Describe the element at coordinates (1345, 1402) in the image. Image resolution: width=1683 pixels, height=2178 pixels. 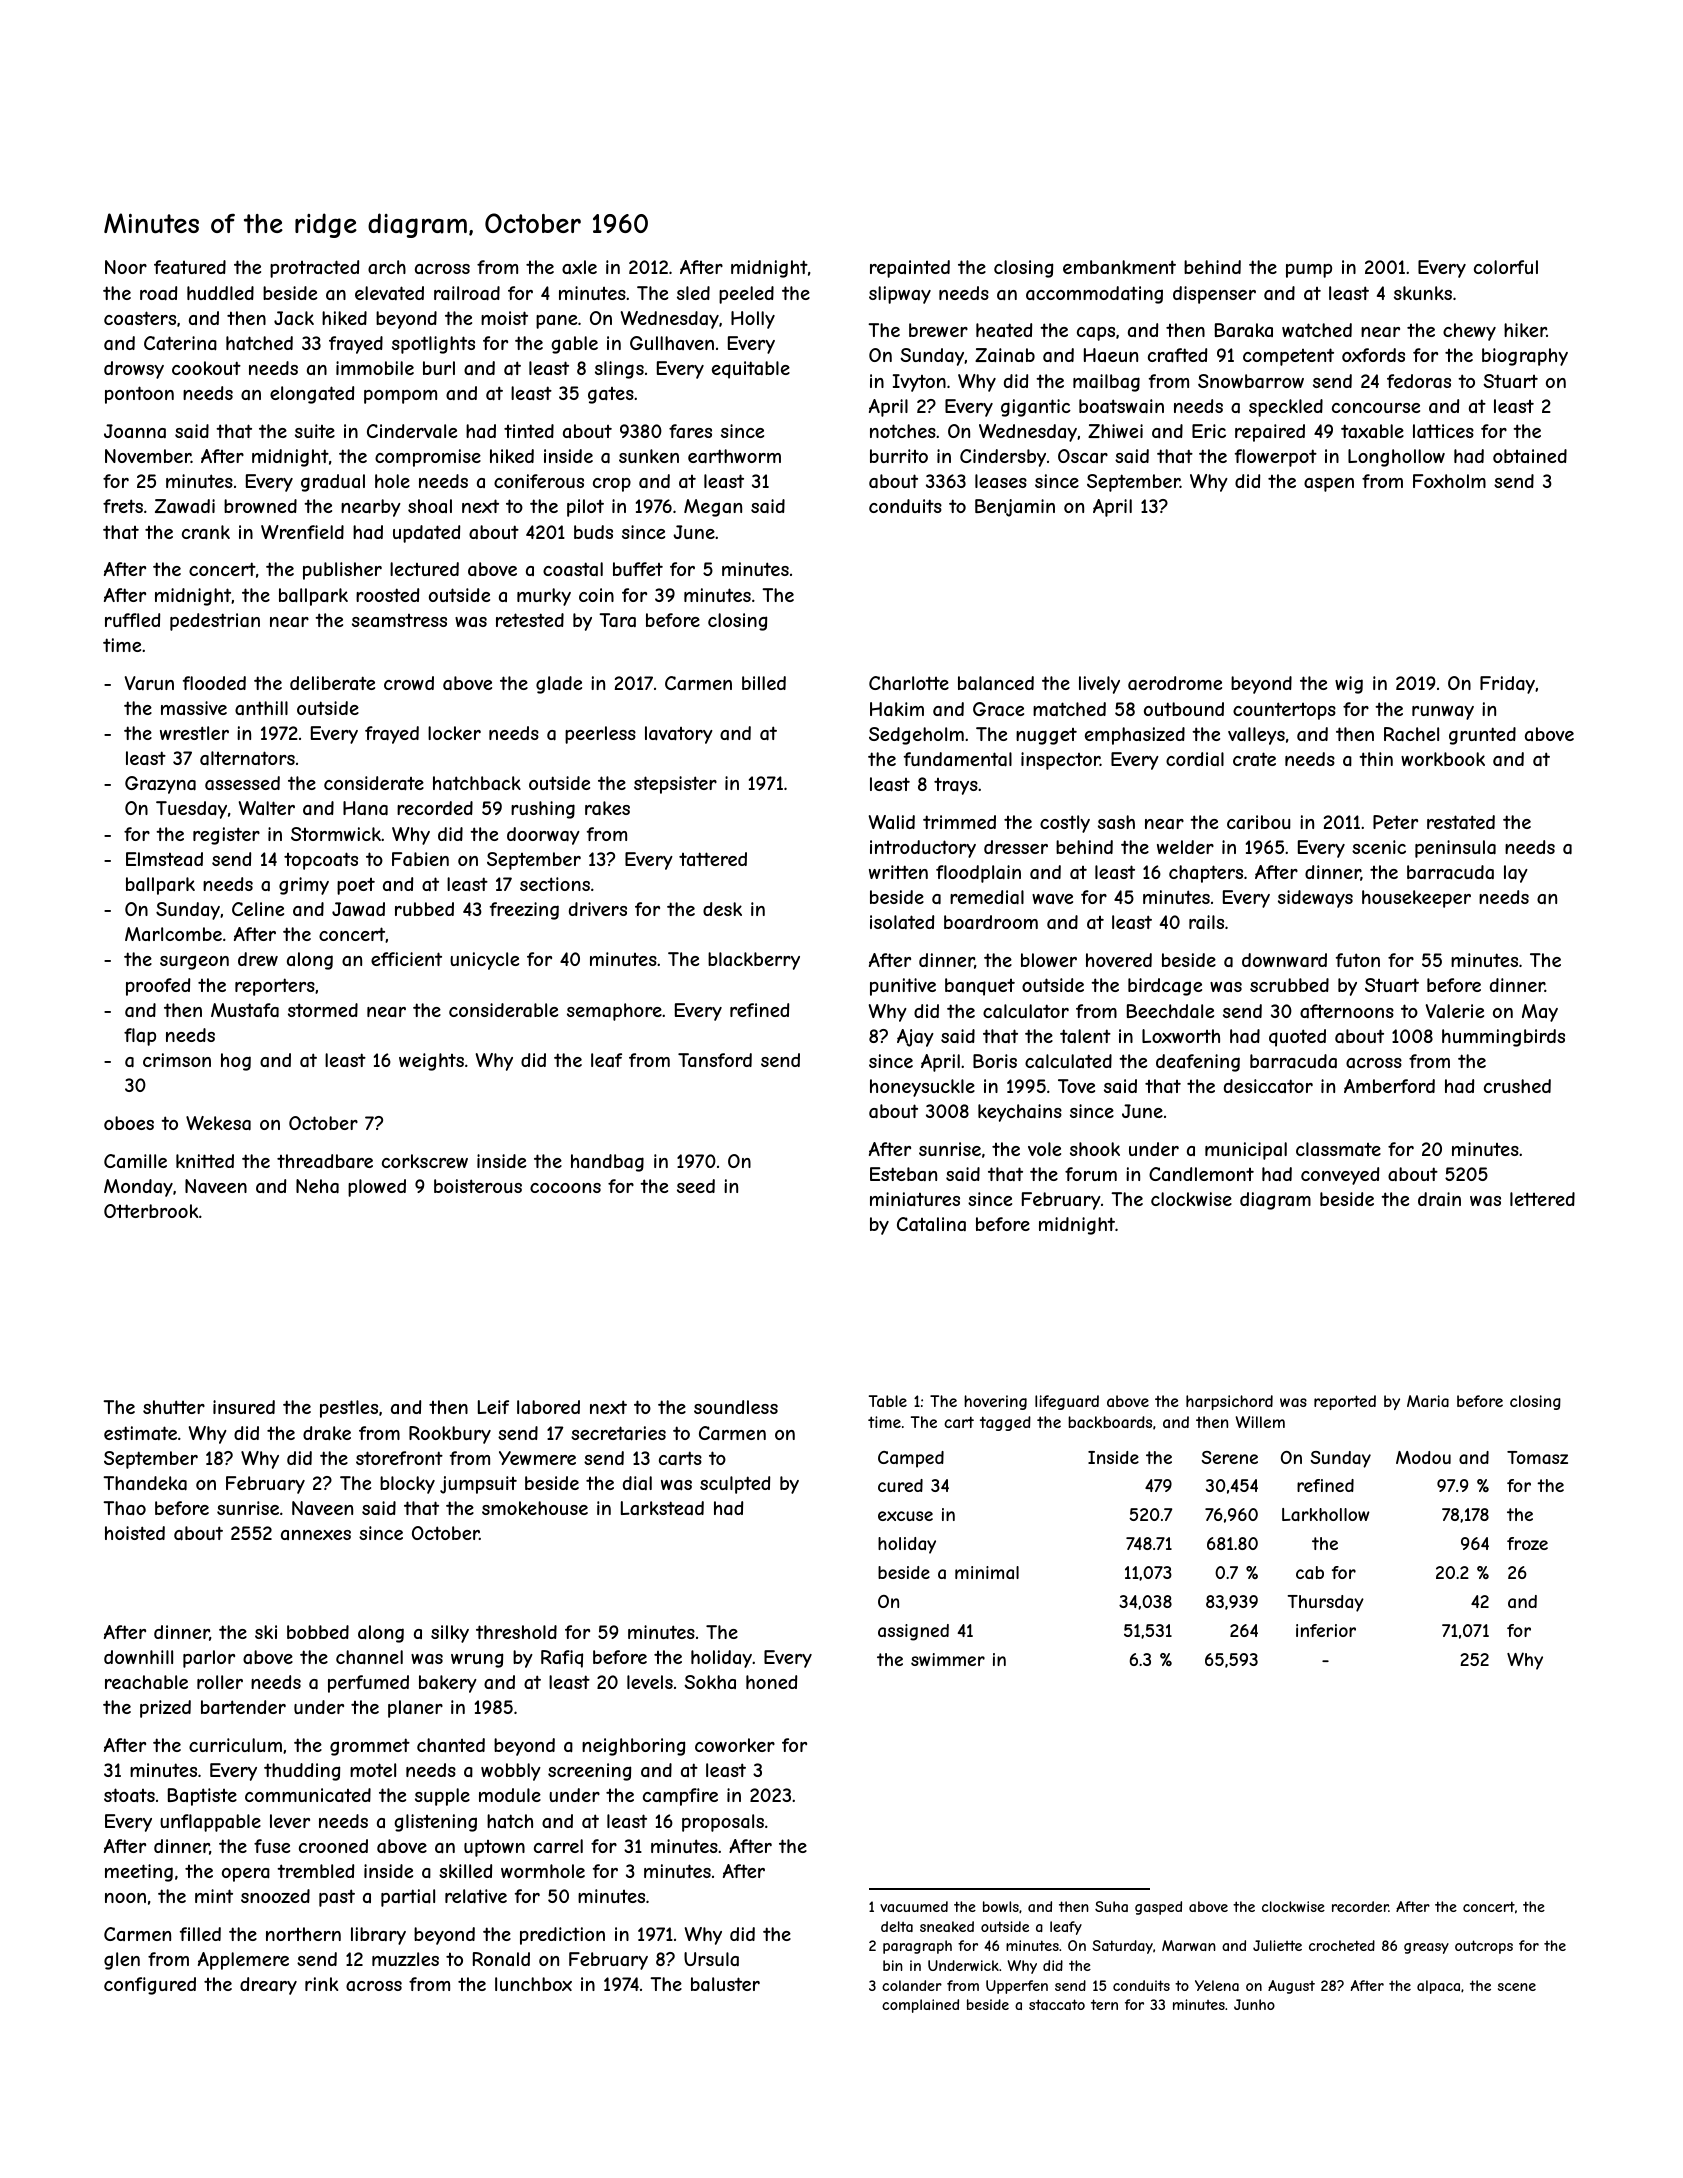
I see `reported` at that location.
